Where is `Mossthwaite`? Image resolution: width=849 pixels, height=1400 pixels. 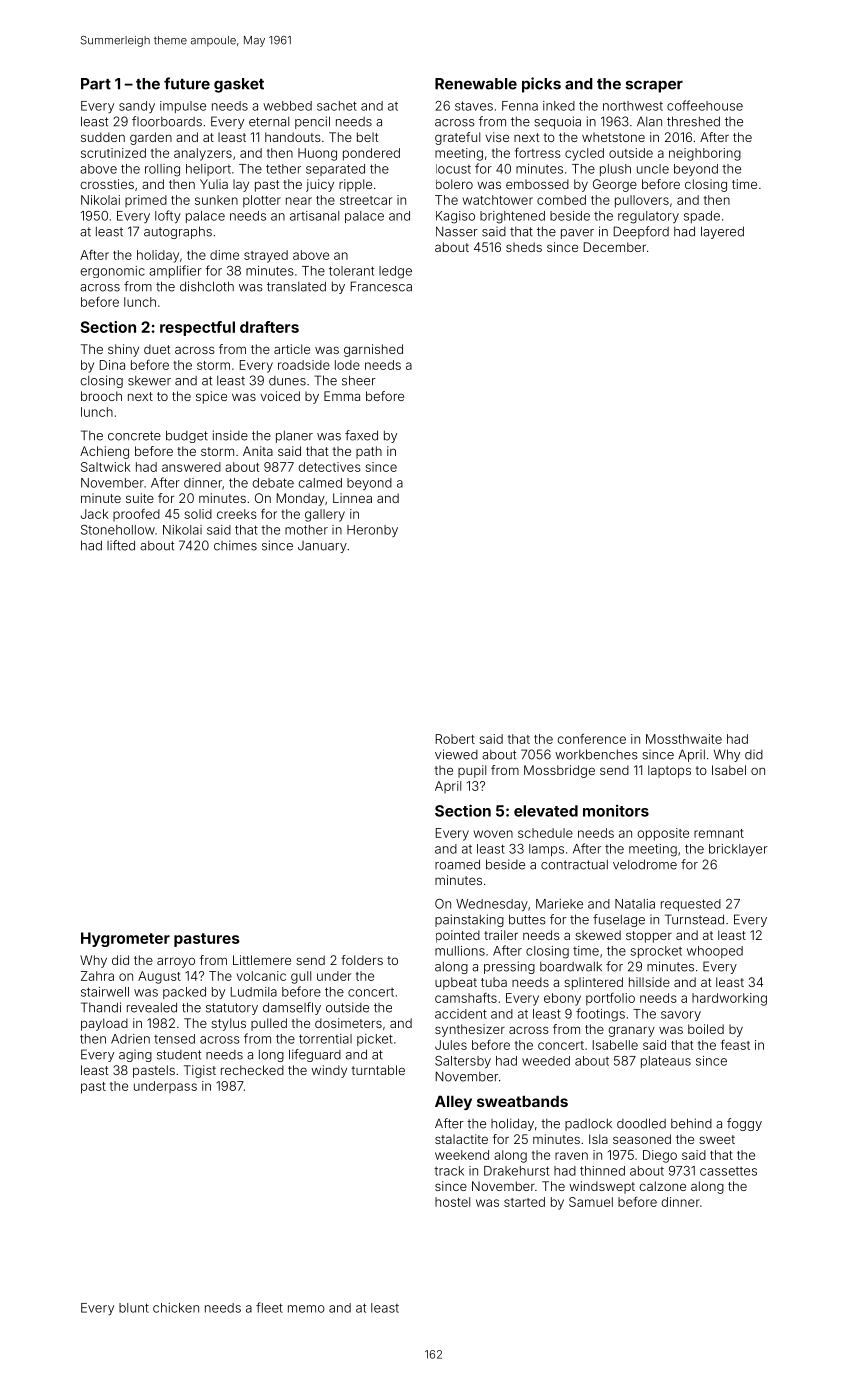
Mossthwaite is located at coordinates (684, 739).
